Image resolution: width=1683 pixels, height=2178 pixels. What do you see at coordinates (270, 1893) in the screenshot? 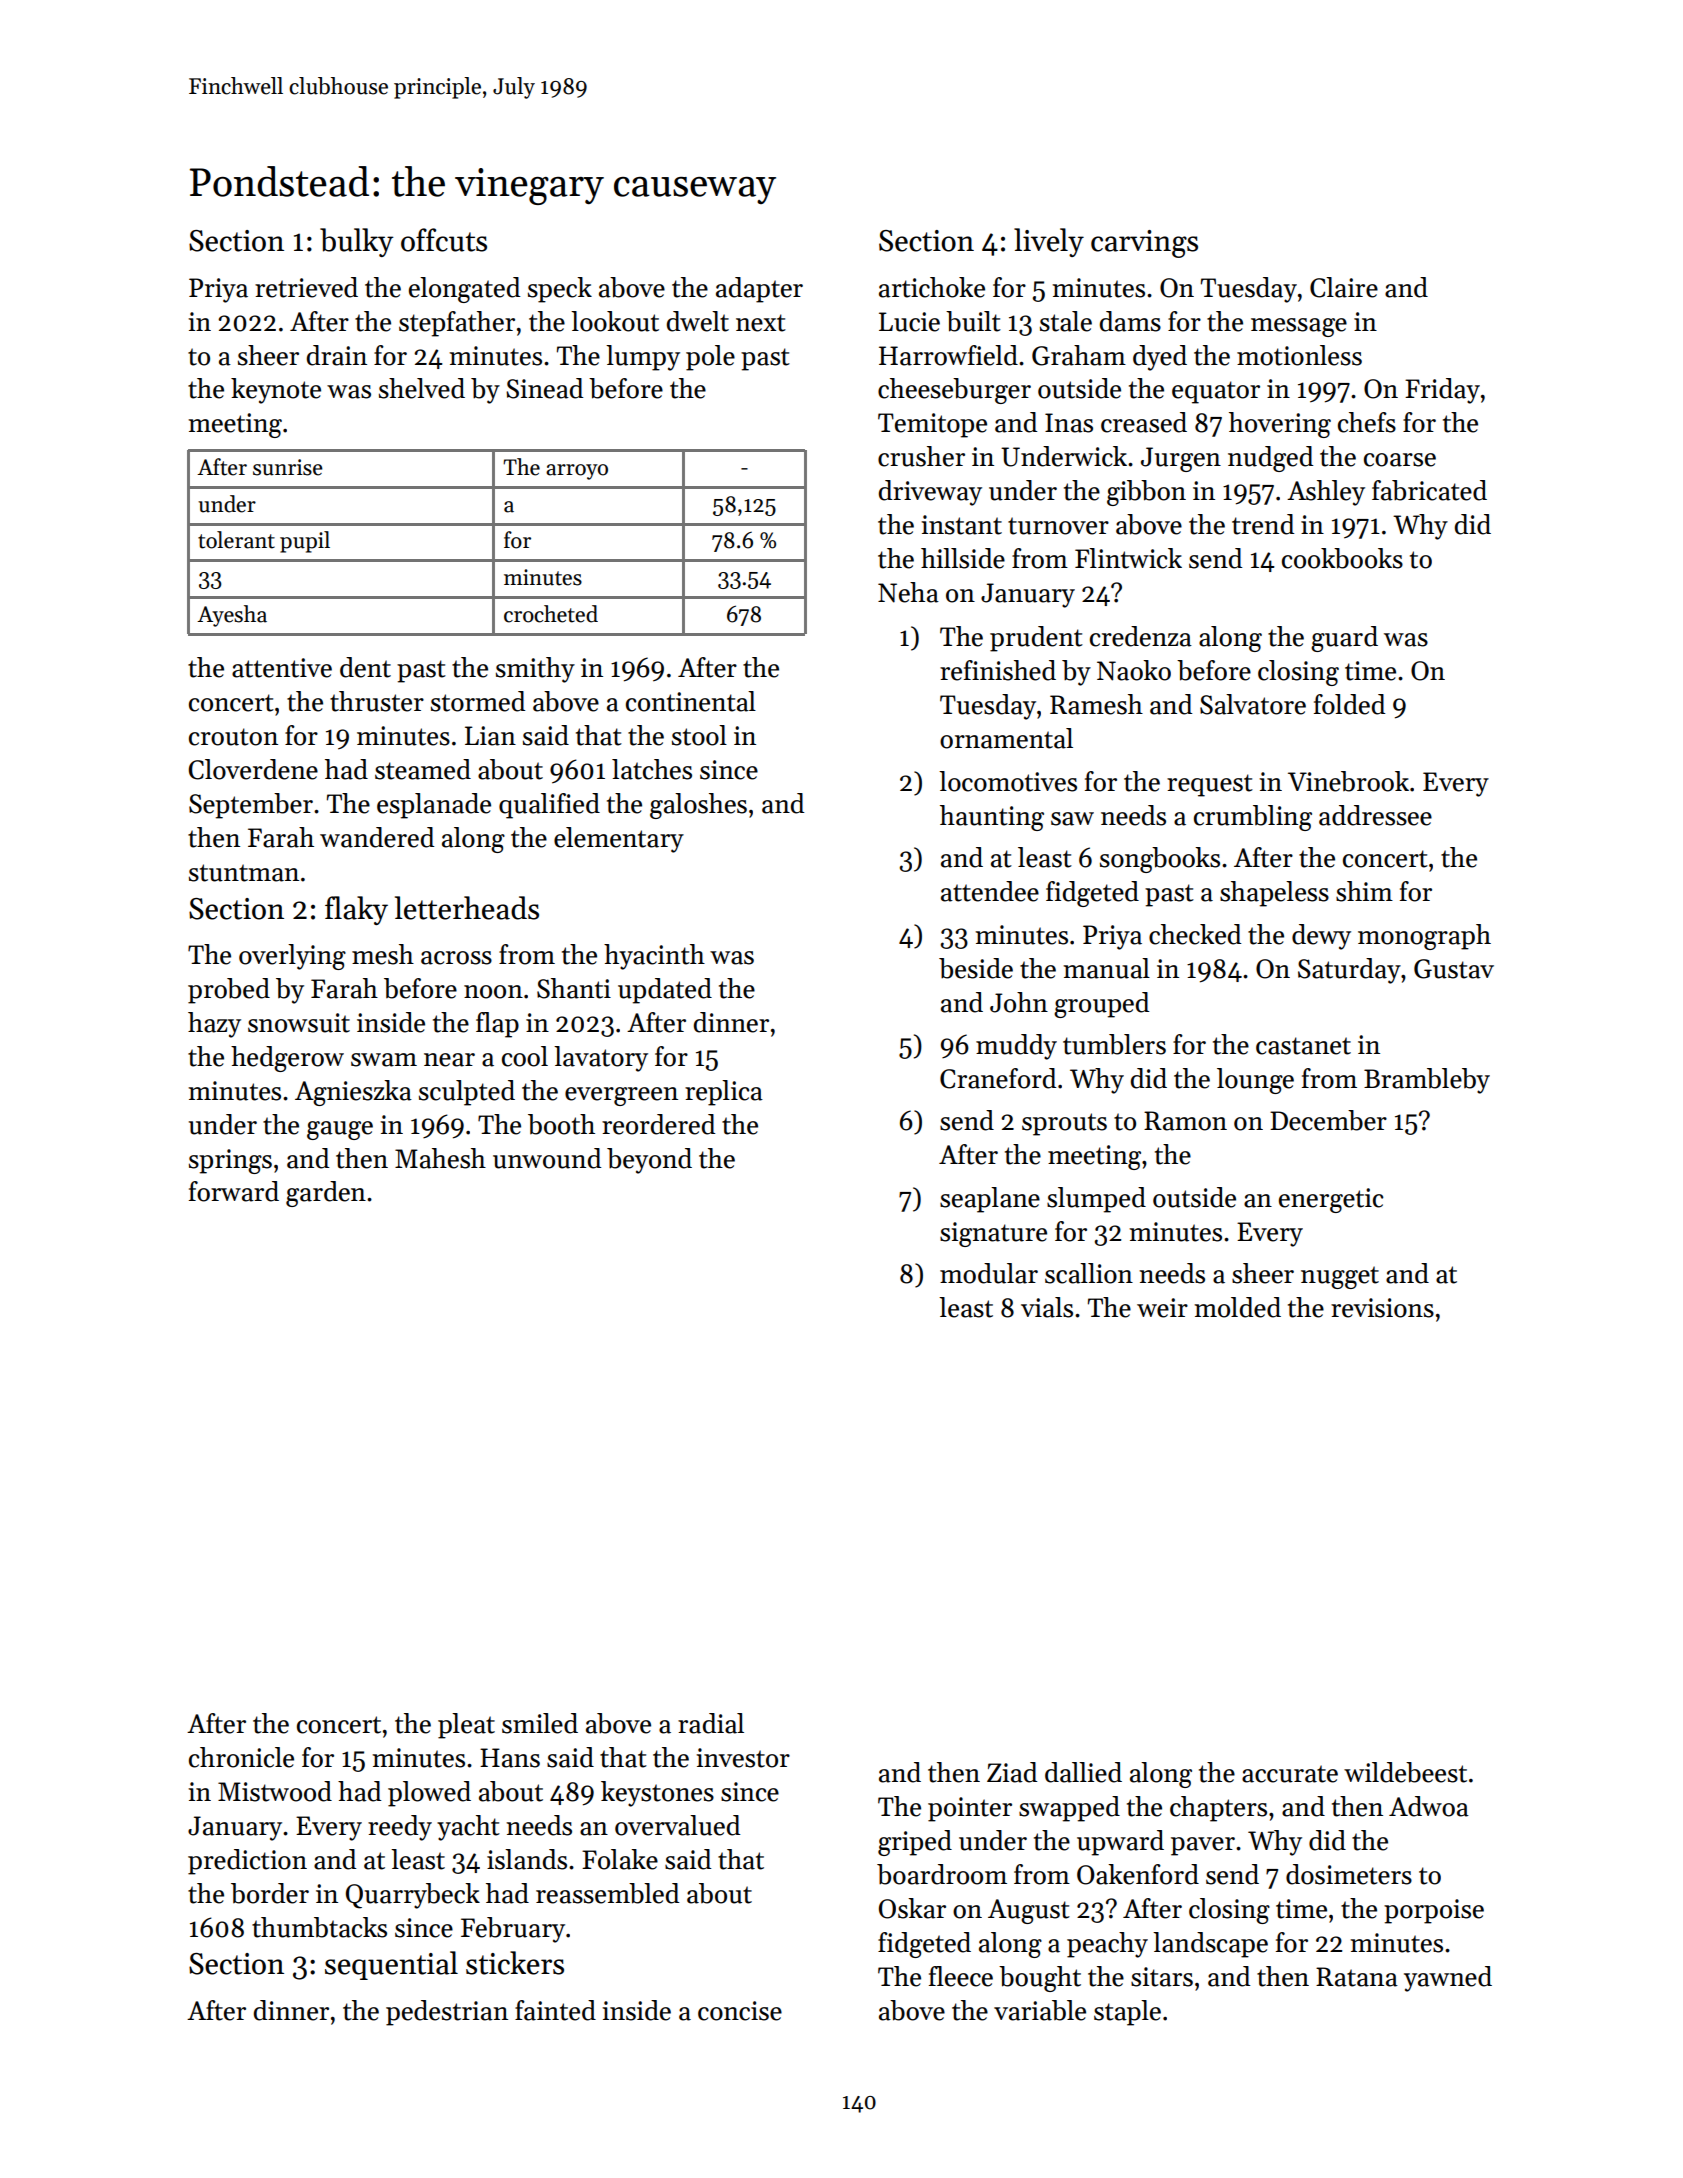
I see `border` at bounding box center [270, 1893].
